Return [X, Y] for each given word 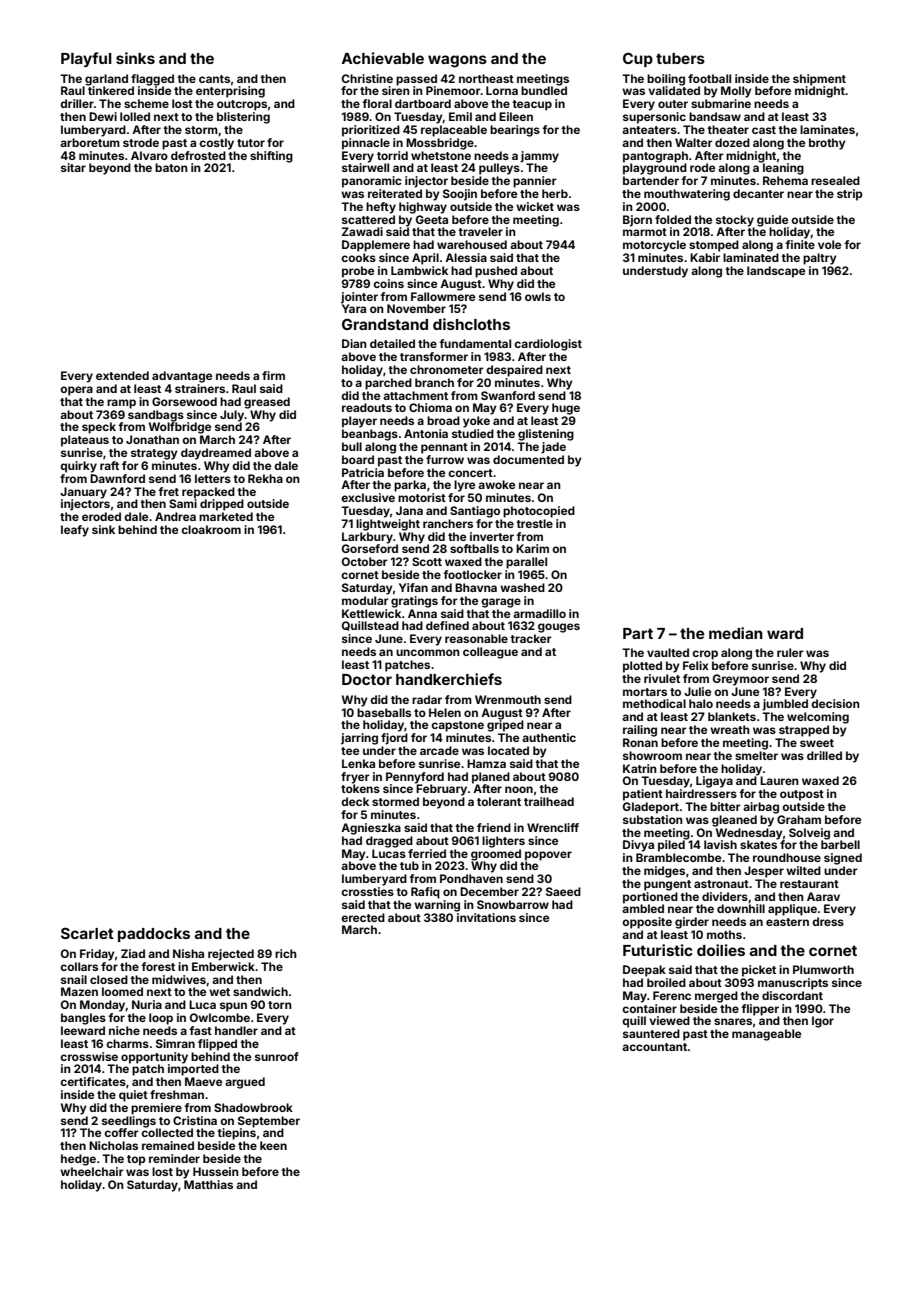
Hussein [216, 1171]
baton [171, 167]
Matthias [208, 1184]
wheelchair [92, 1171]
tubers [680, 58]
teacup [532, 105]
